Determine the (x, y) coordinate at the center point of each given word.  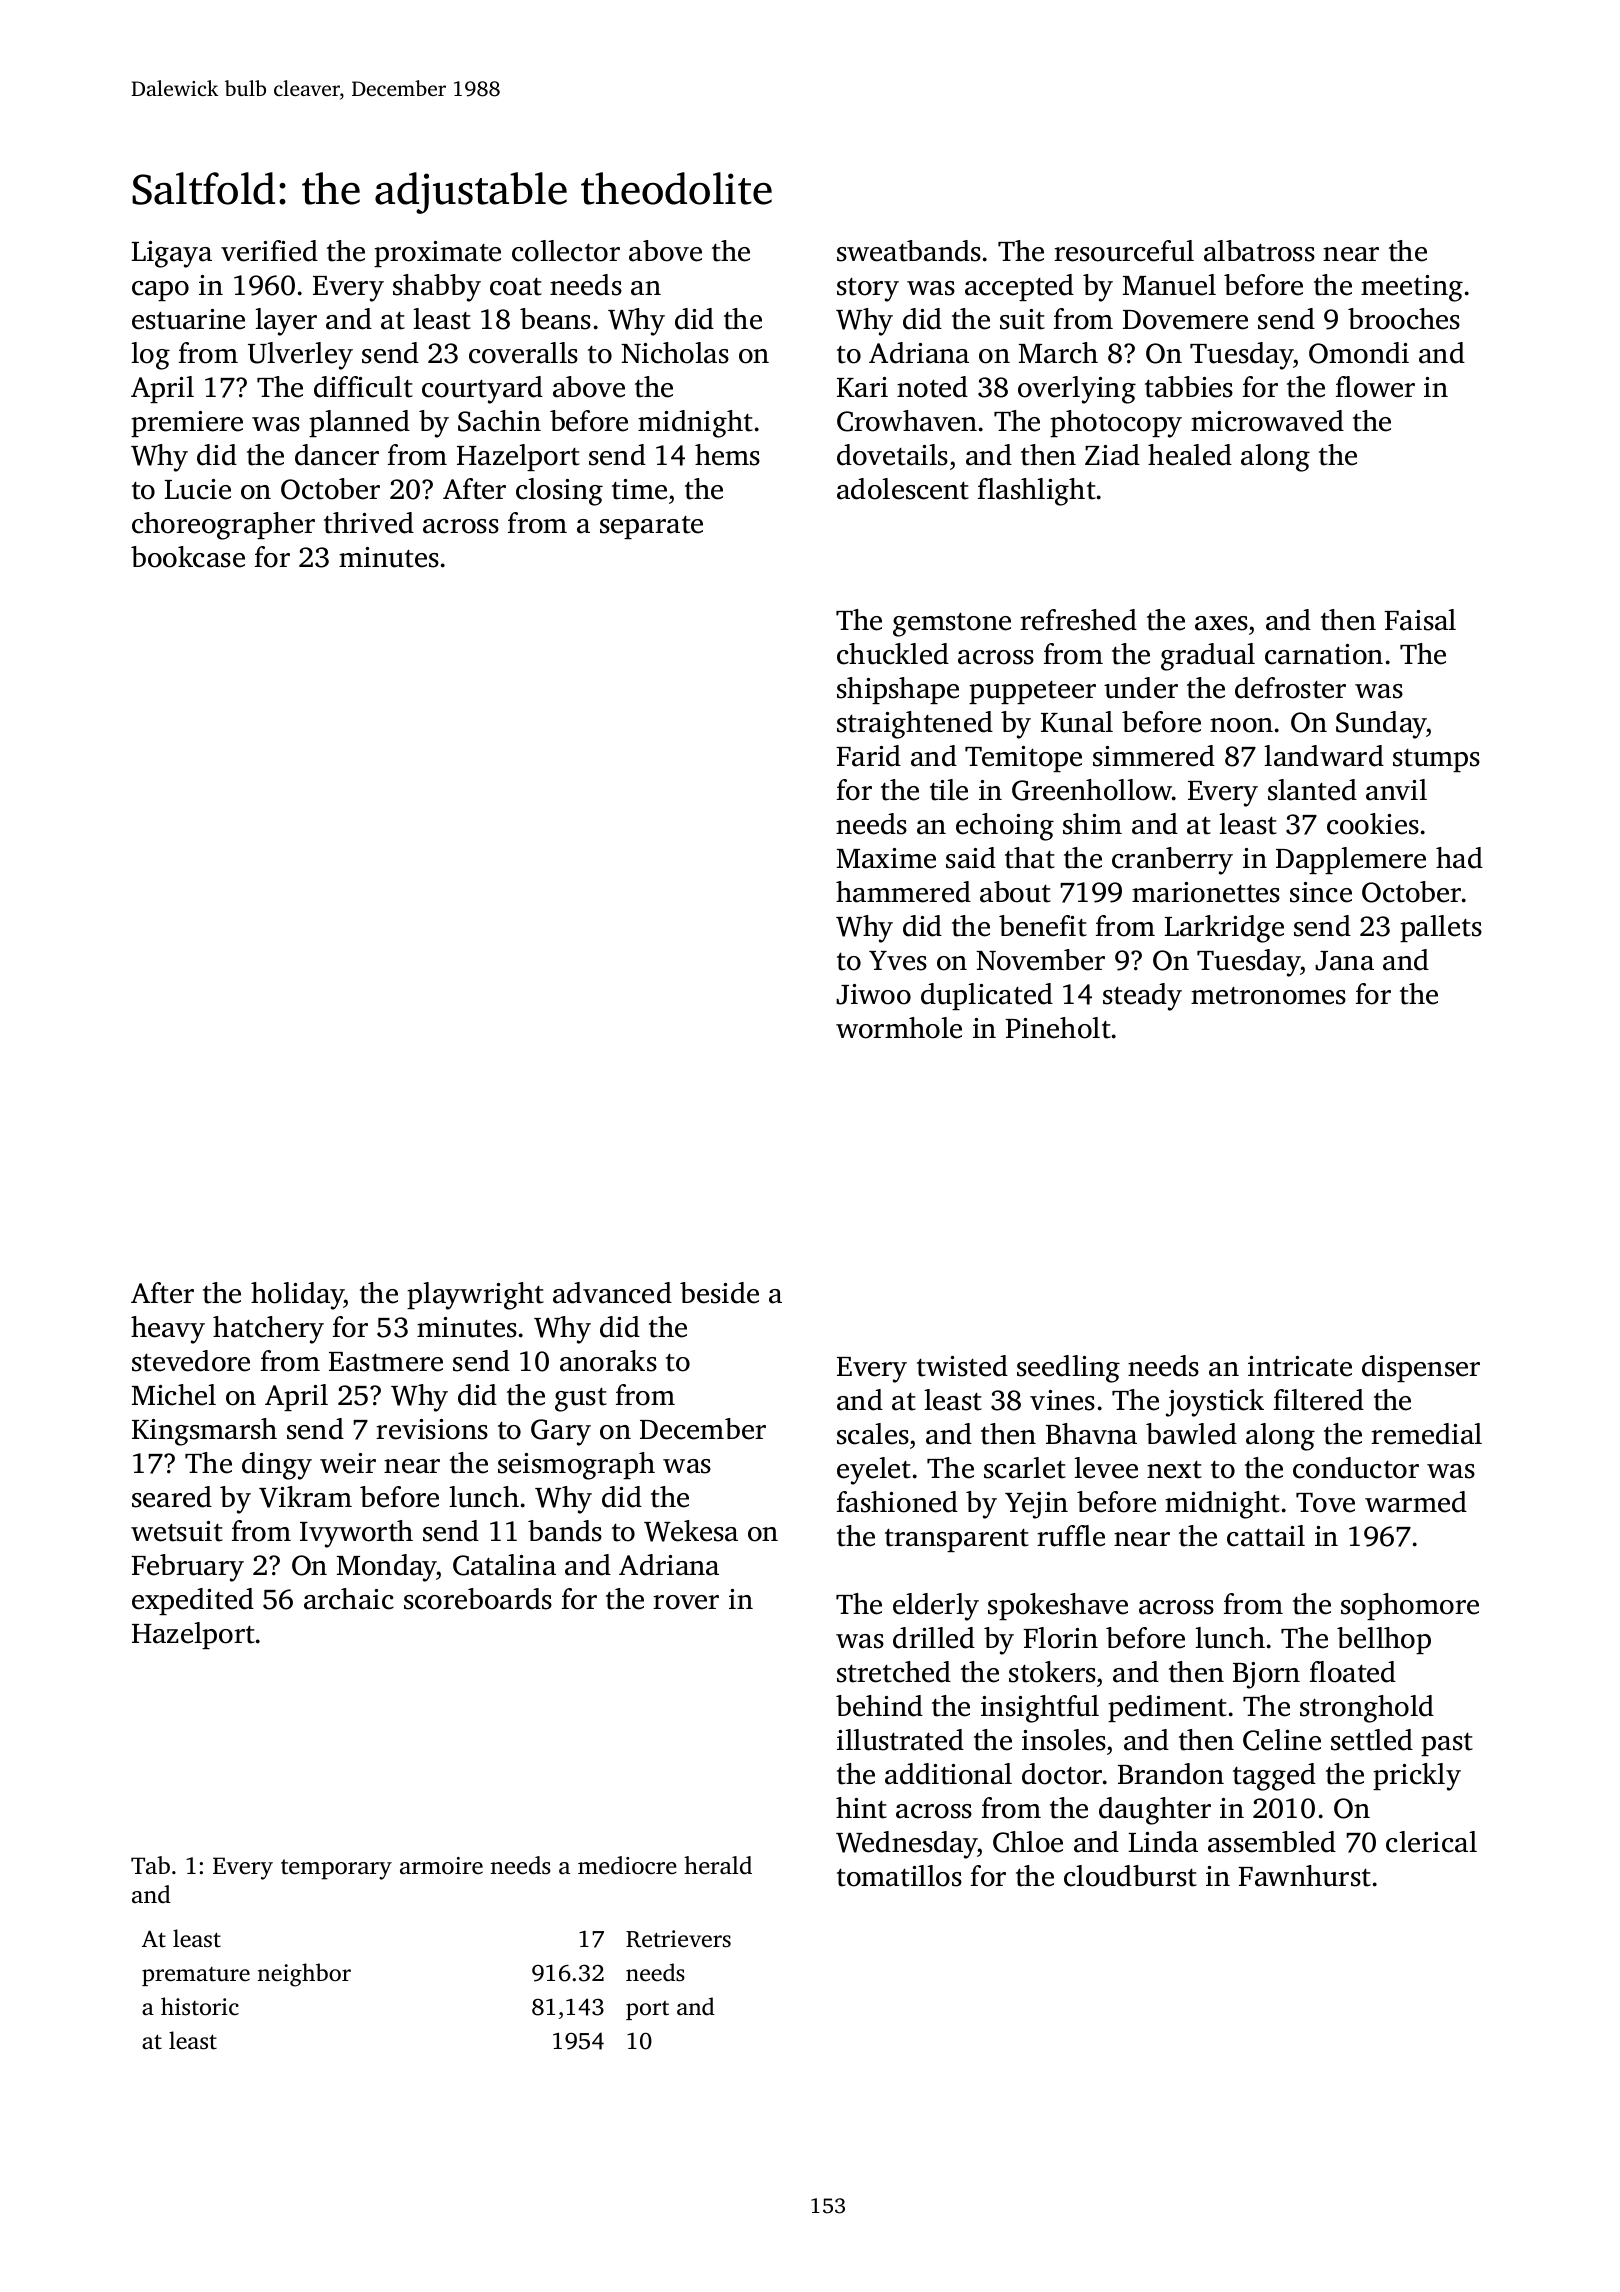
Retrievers (678, 1939)
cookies (1373, 824)
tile (949, 790)
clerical (1431, 1842)
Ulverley (300, 356)
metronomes (1268, 996)
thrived (369, 523)
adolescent (903, 489)
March (1058, 353)
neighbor (304, 1975)
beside (719, 1293)
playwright (475, 1296)
